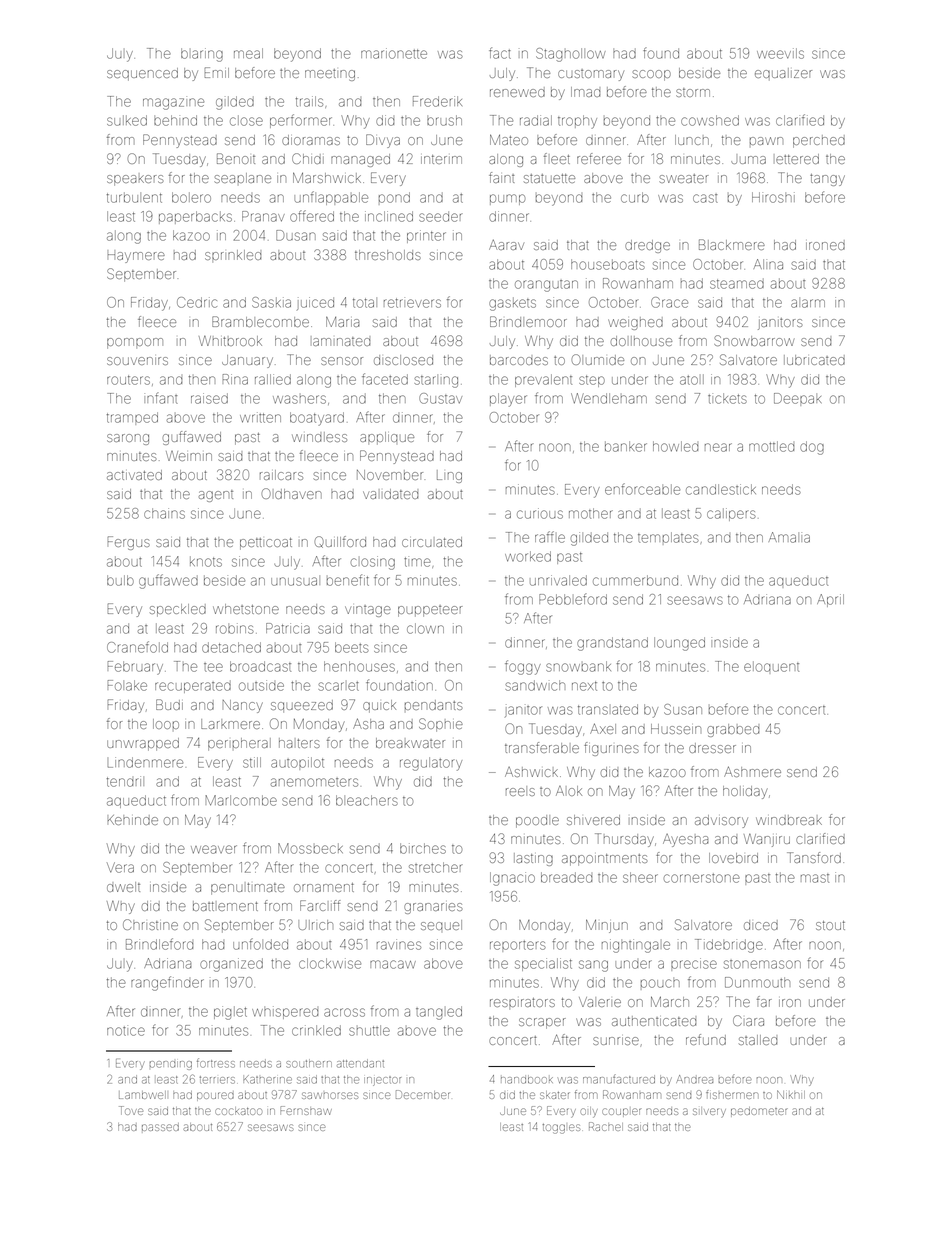 Image resolution: width=952 pixels, height=1233 pixels. What do you see at coordinates (202, 55) in the screenshot?
I see `blaring` at bounding box center [202, 55].
